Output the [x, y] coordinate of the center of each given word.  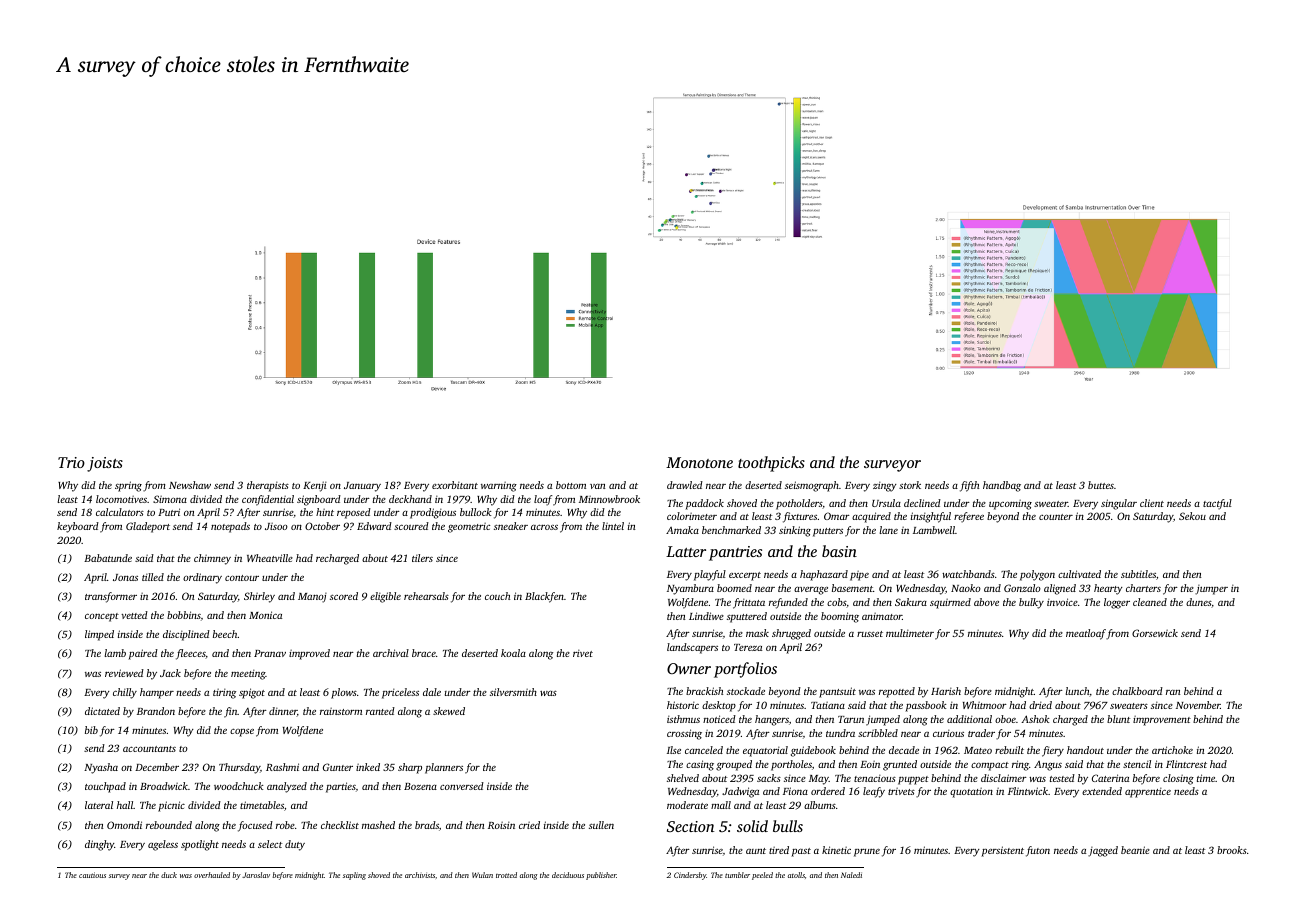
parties [341, 787]
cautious [92, 875]
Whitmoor [985, 705]
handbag [1002, 486]
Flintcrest [1186, 764]
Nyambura [690, 589]
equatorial [765, 751]
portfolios [745, 670]
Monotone [699, 462]
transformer [111, 597]
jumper [1211, 590]
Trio [71, 462]
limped [99, 635]
